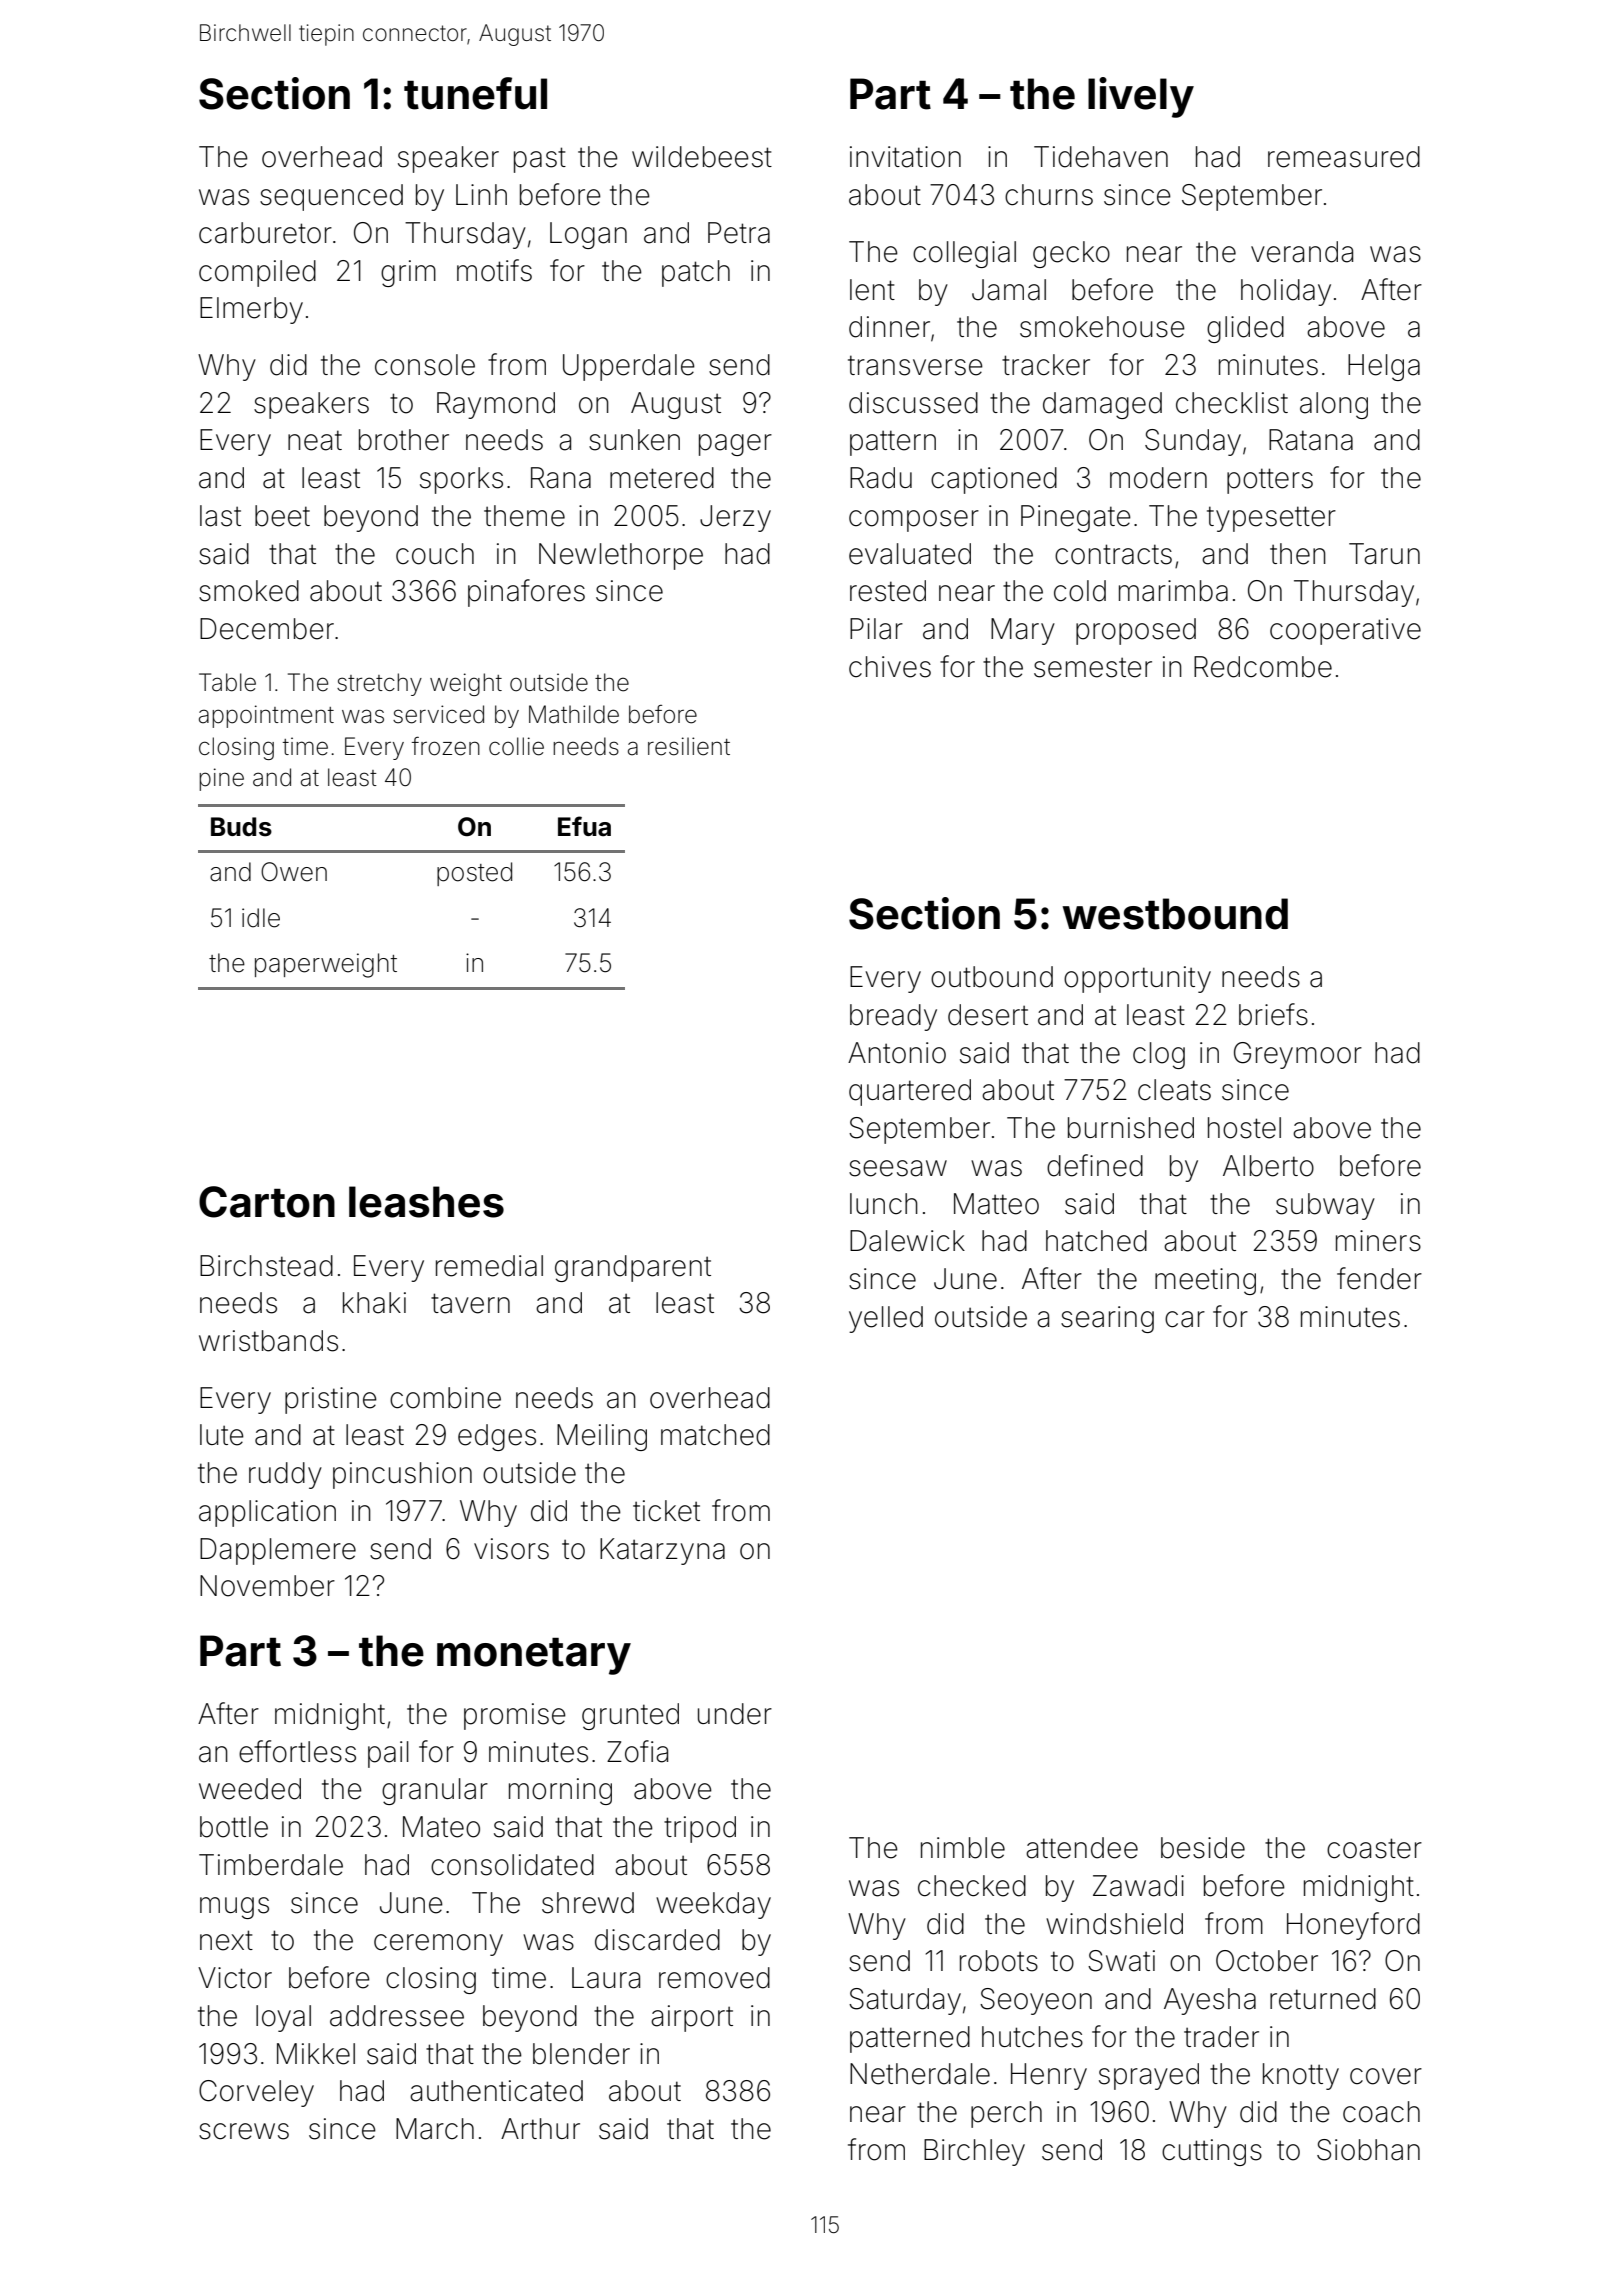 This screenshot has width=1620, height=2292. Describe the element at coordinates (735, 1714) in the screenshot. I see `under` at that location.
